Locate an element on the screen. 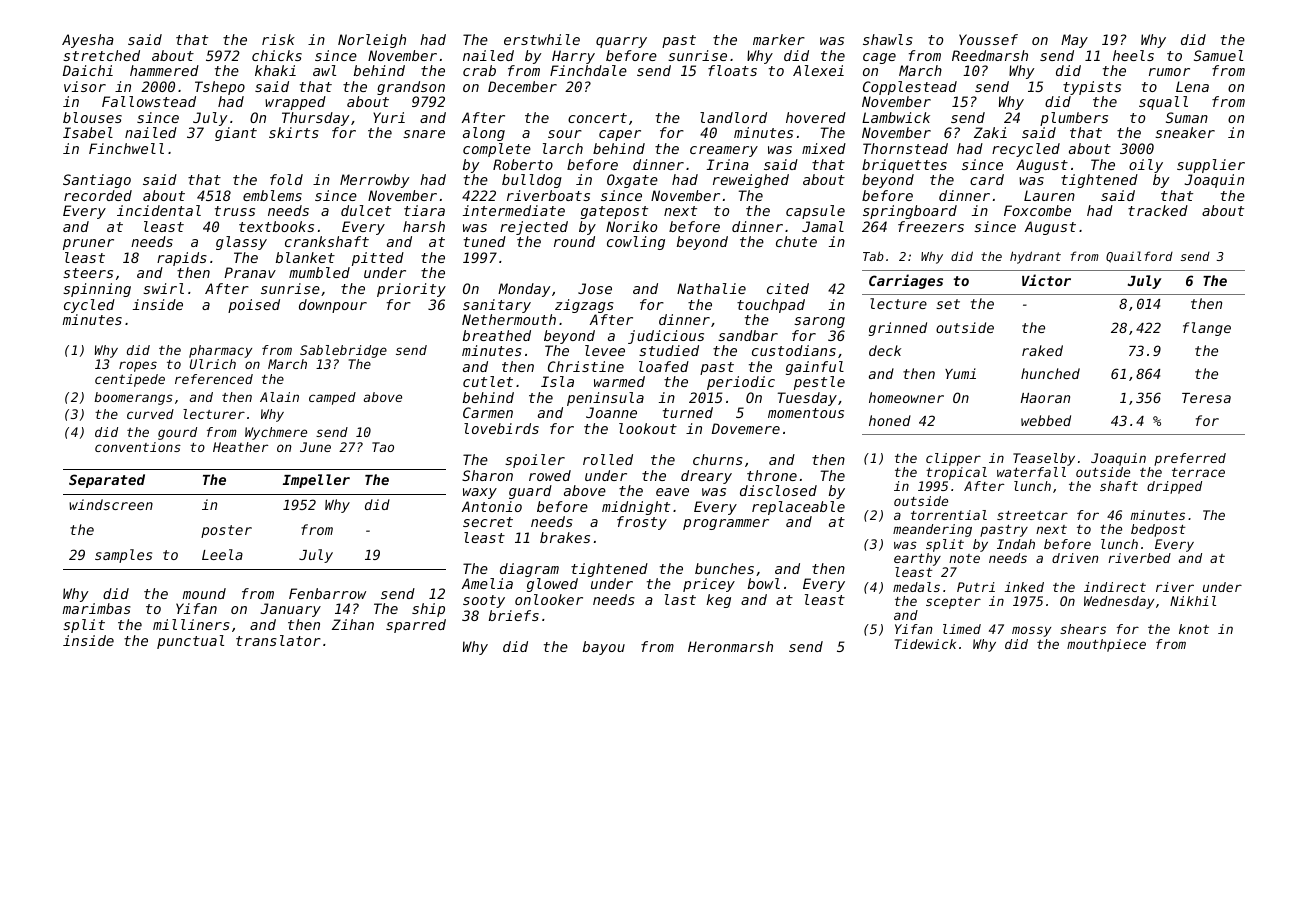 This screenshot has height=924, width=1308. periodic is located at coordinates (741, 383).
